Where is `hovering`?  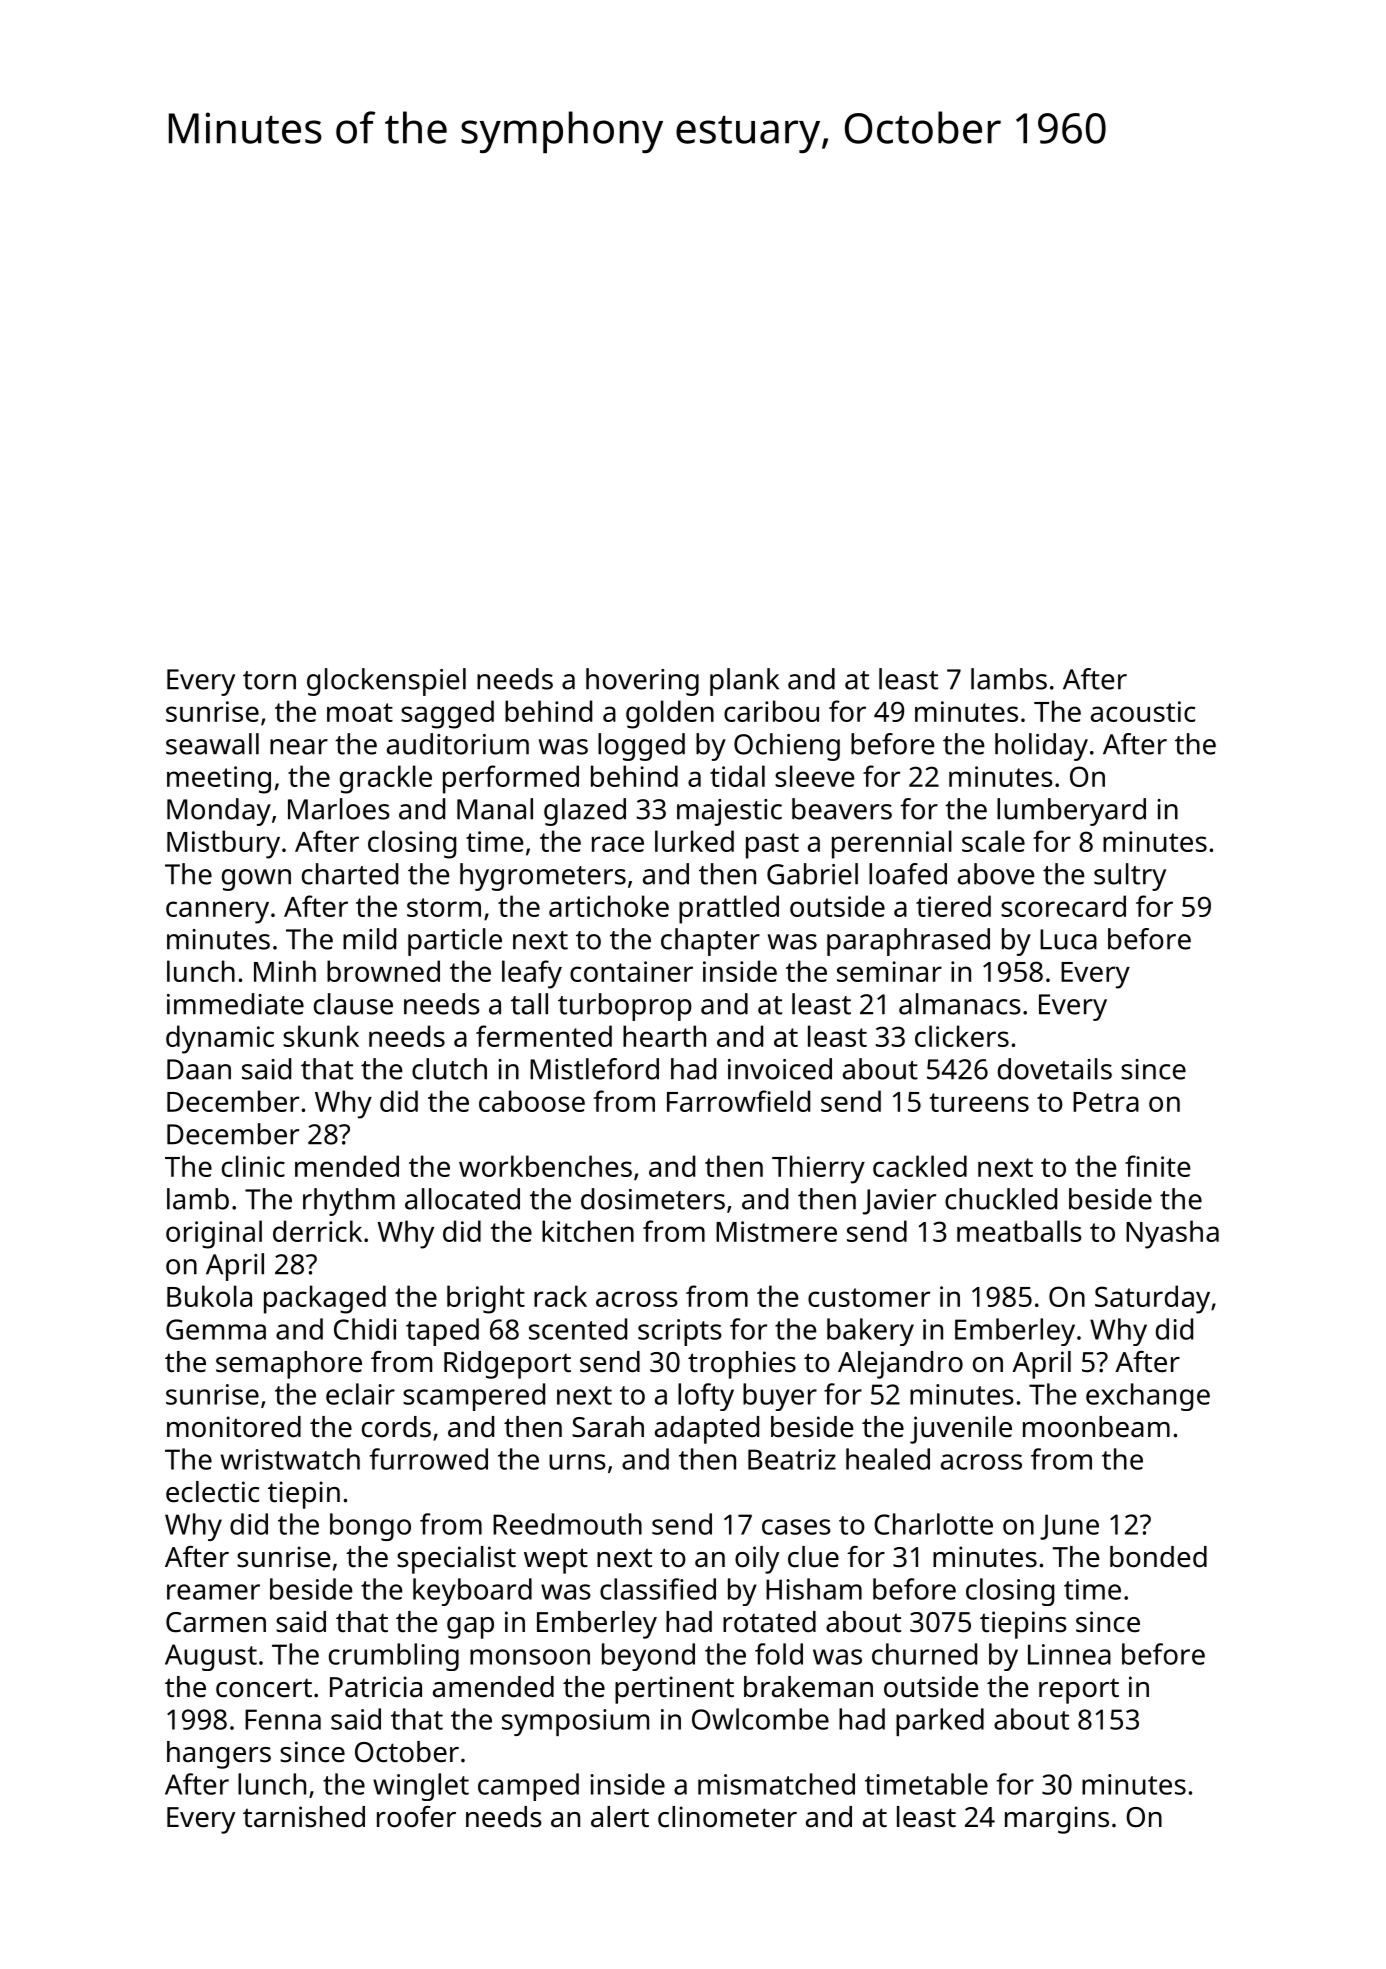 hovering is located at coordinates (642, 682).
